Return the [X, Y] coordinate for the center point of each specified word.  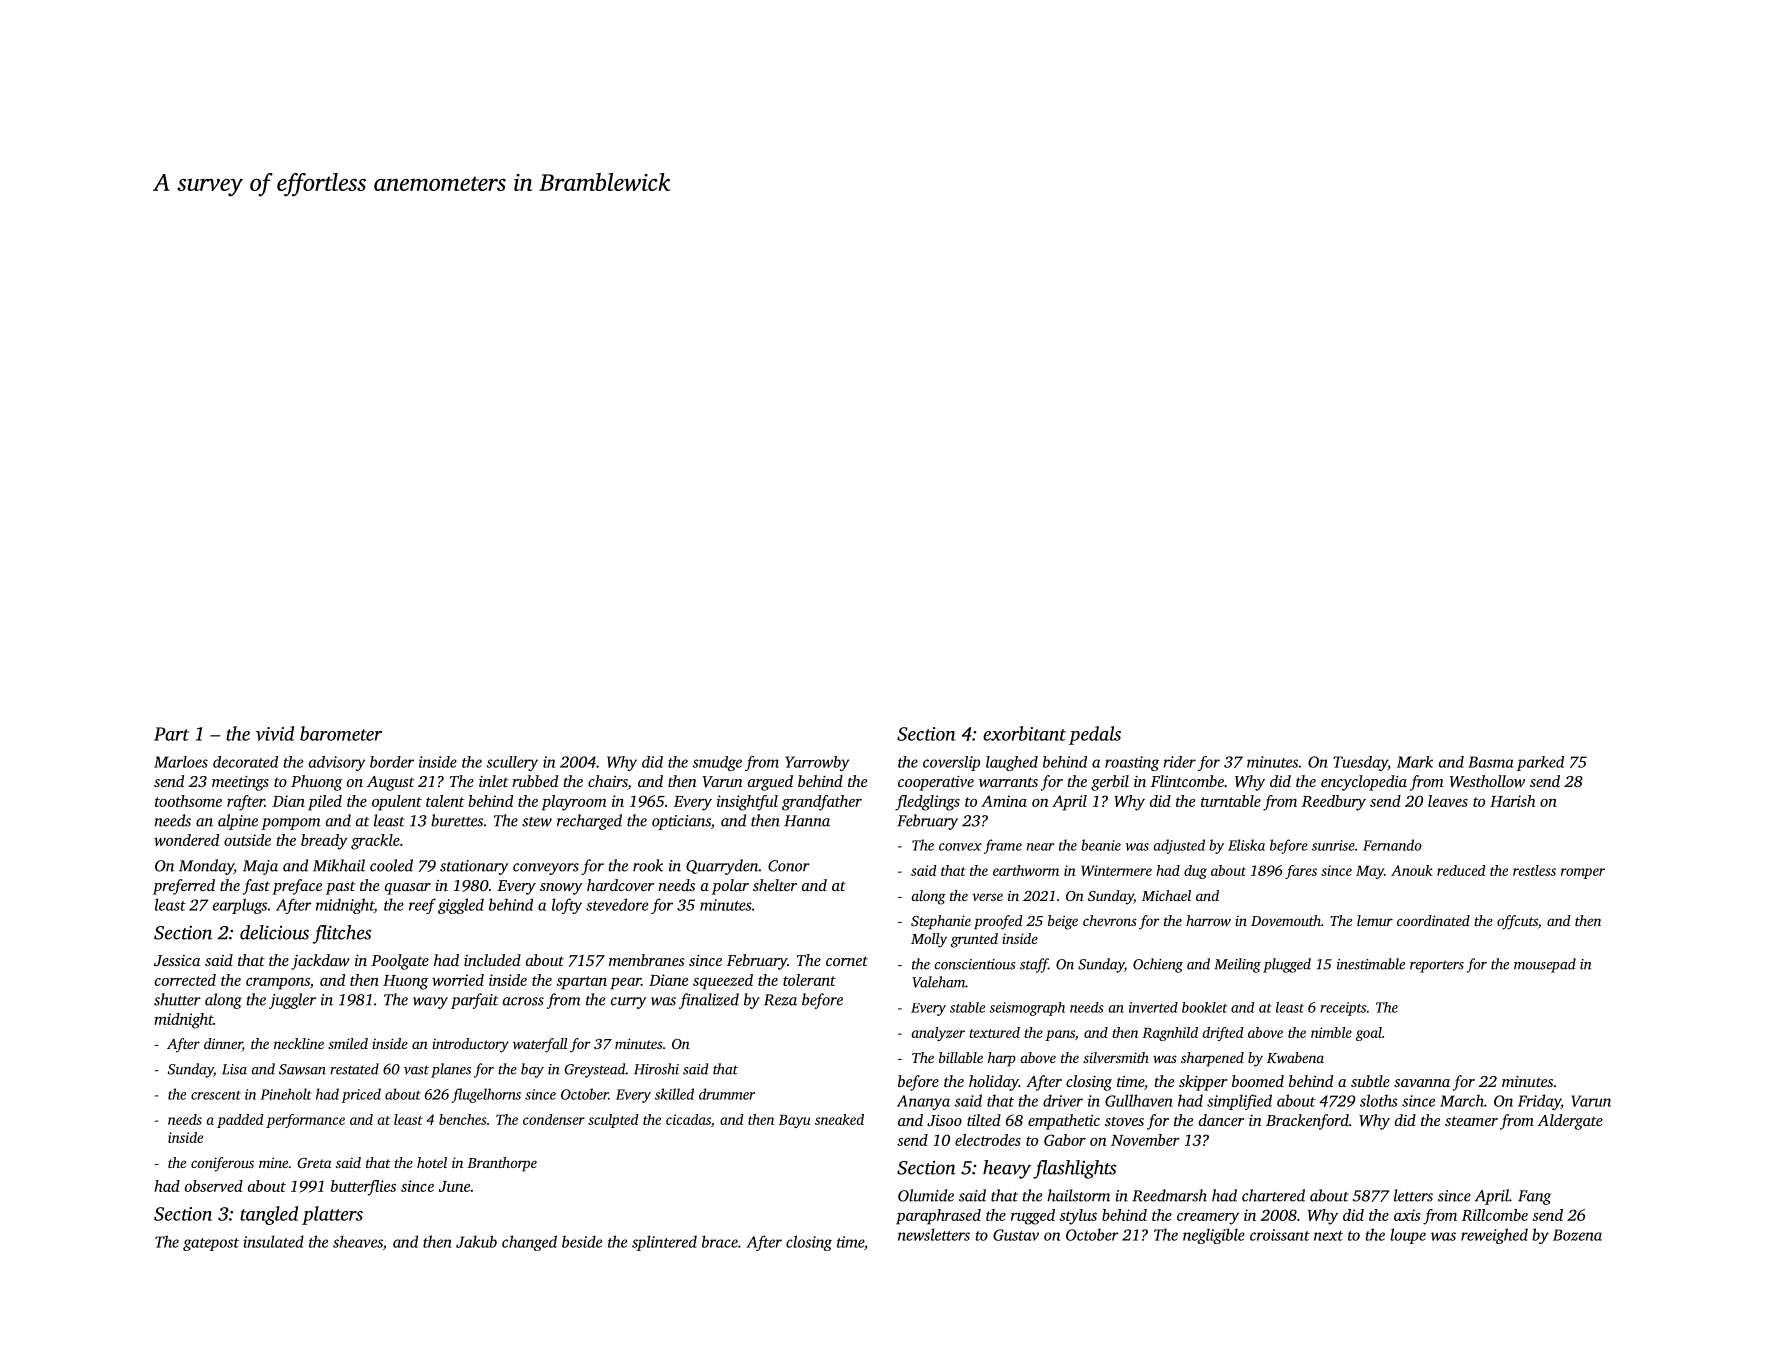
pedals [1095, 735]
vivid [275, 733]
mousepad [1545, 965]
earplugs [240, 906]
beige [1063, 922]
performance [305, 1121]
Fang [1534, 1197]
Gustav [1016, 1235]
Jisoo [944, 1120]
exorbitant [1024, 733]
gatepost [211, 1244]
